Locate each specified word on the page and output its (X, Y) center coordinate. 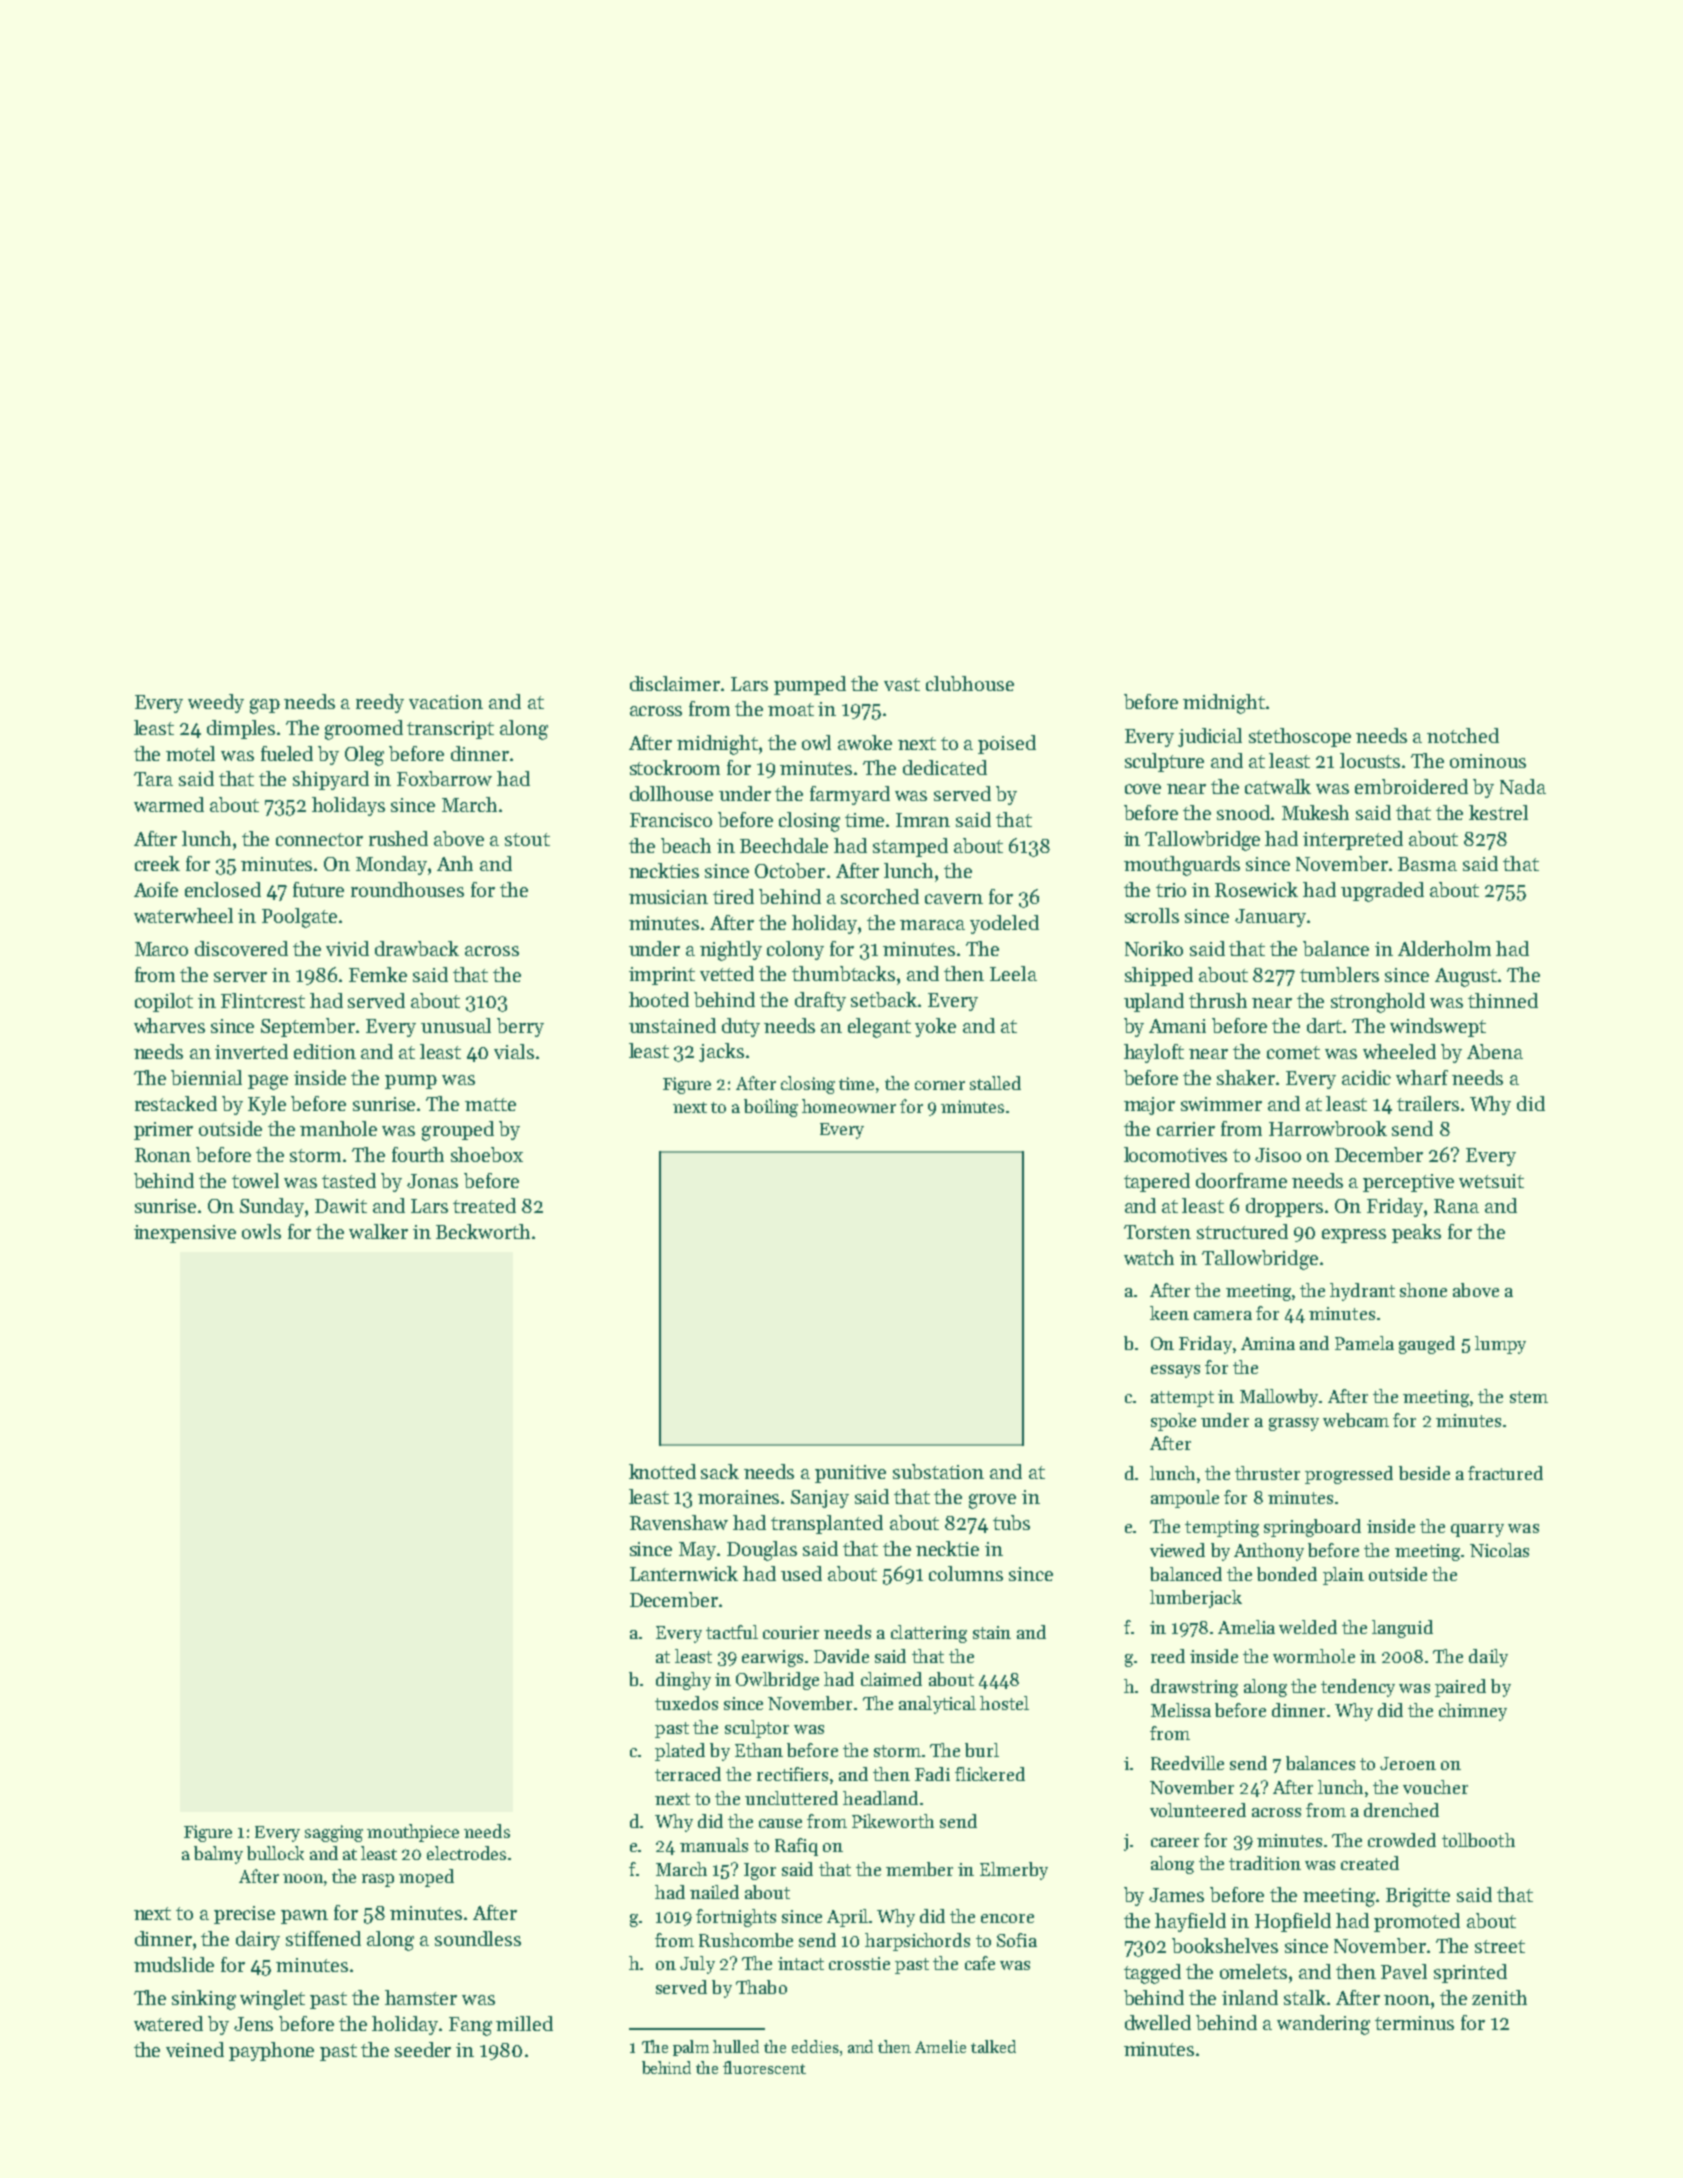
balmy (218, 1855)
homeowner (849, 1106)
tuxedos (686, 1703)
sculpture (1164, 762)
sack (720, 1471)
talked (993, 2046)
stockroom (675, 767)
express (1354, 1236)
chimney (1473, 1712)
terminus (1414, 2023)
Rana (1456, 1206)
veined (195, 2049)
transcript (450, 730)
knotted (662, 1471)
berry (520, 1027)
